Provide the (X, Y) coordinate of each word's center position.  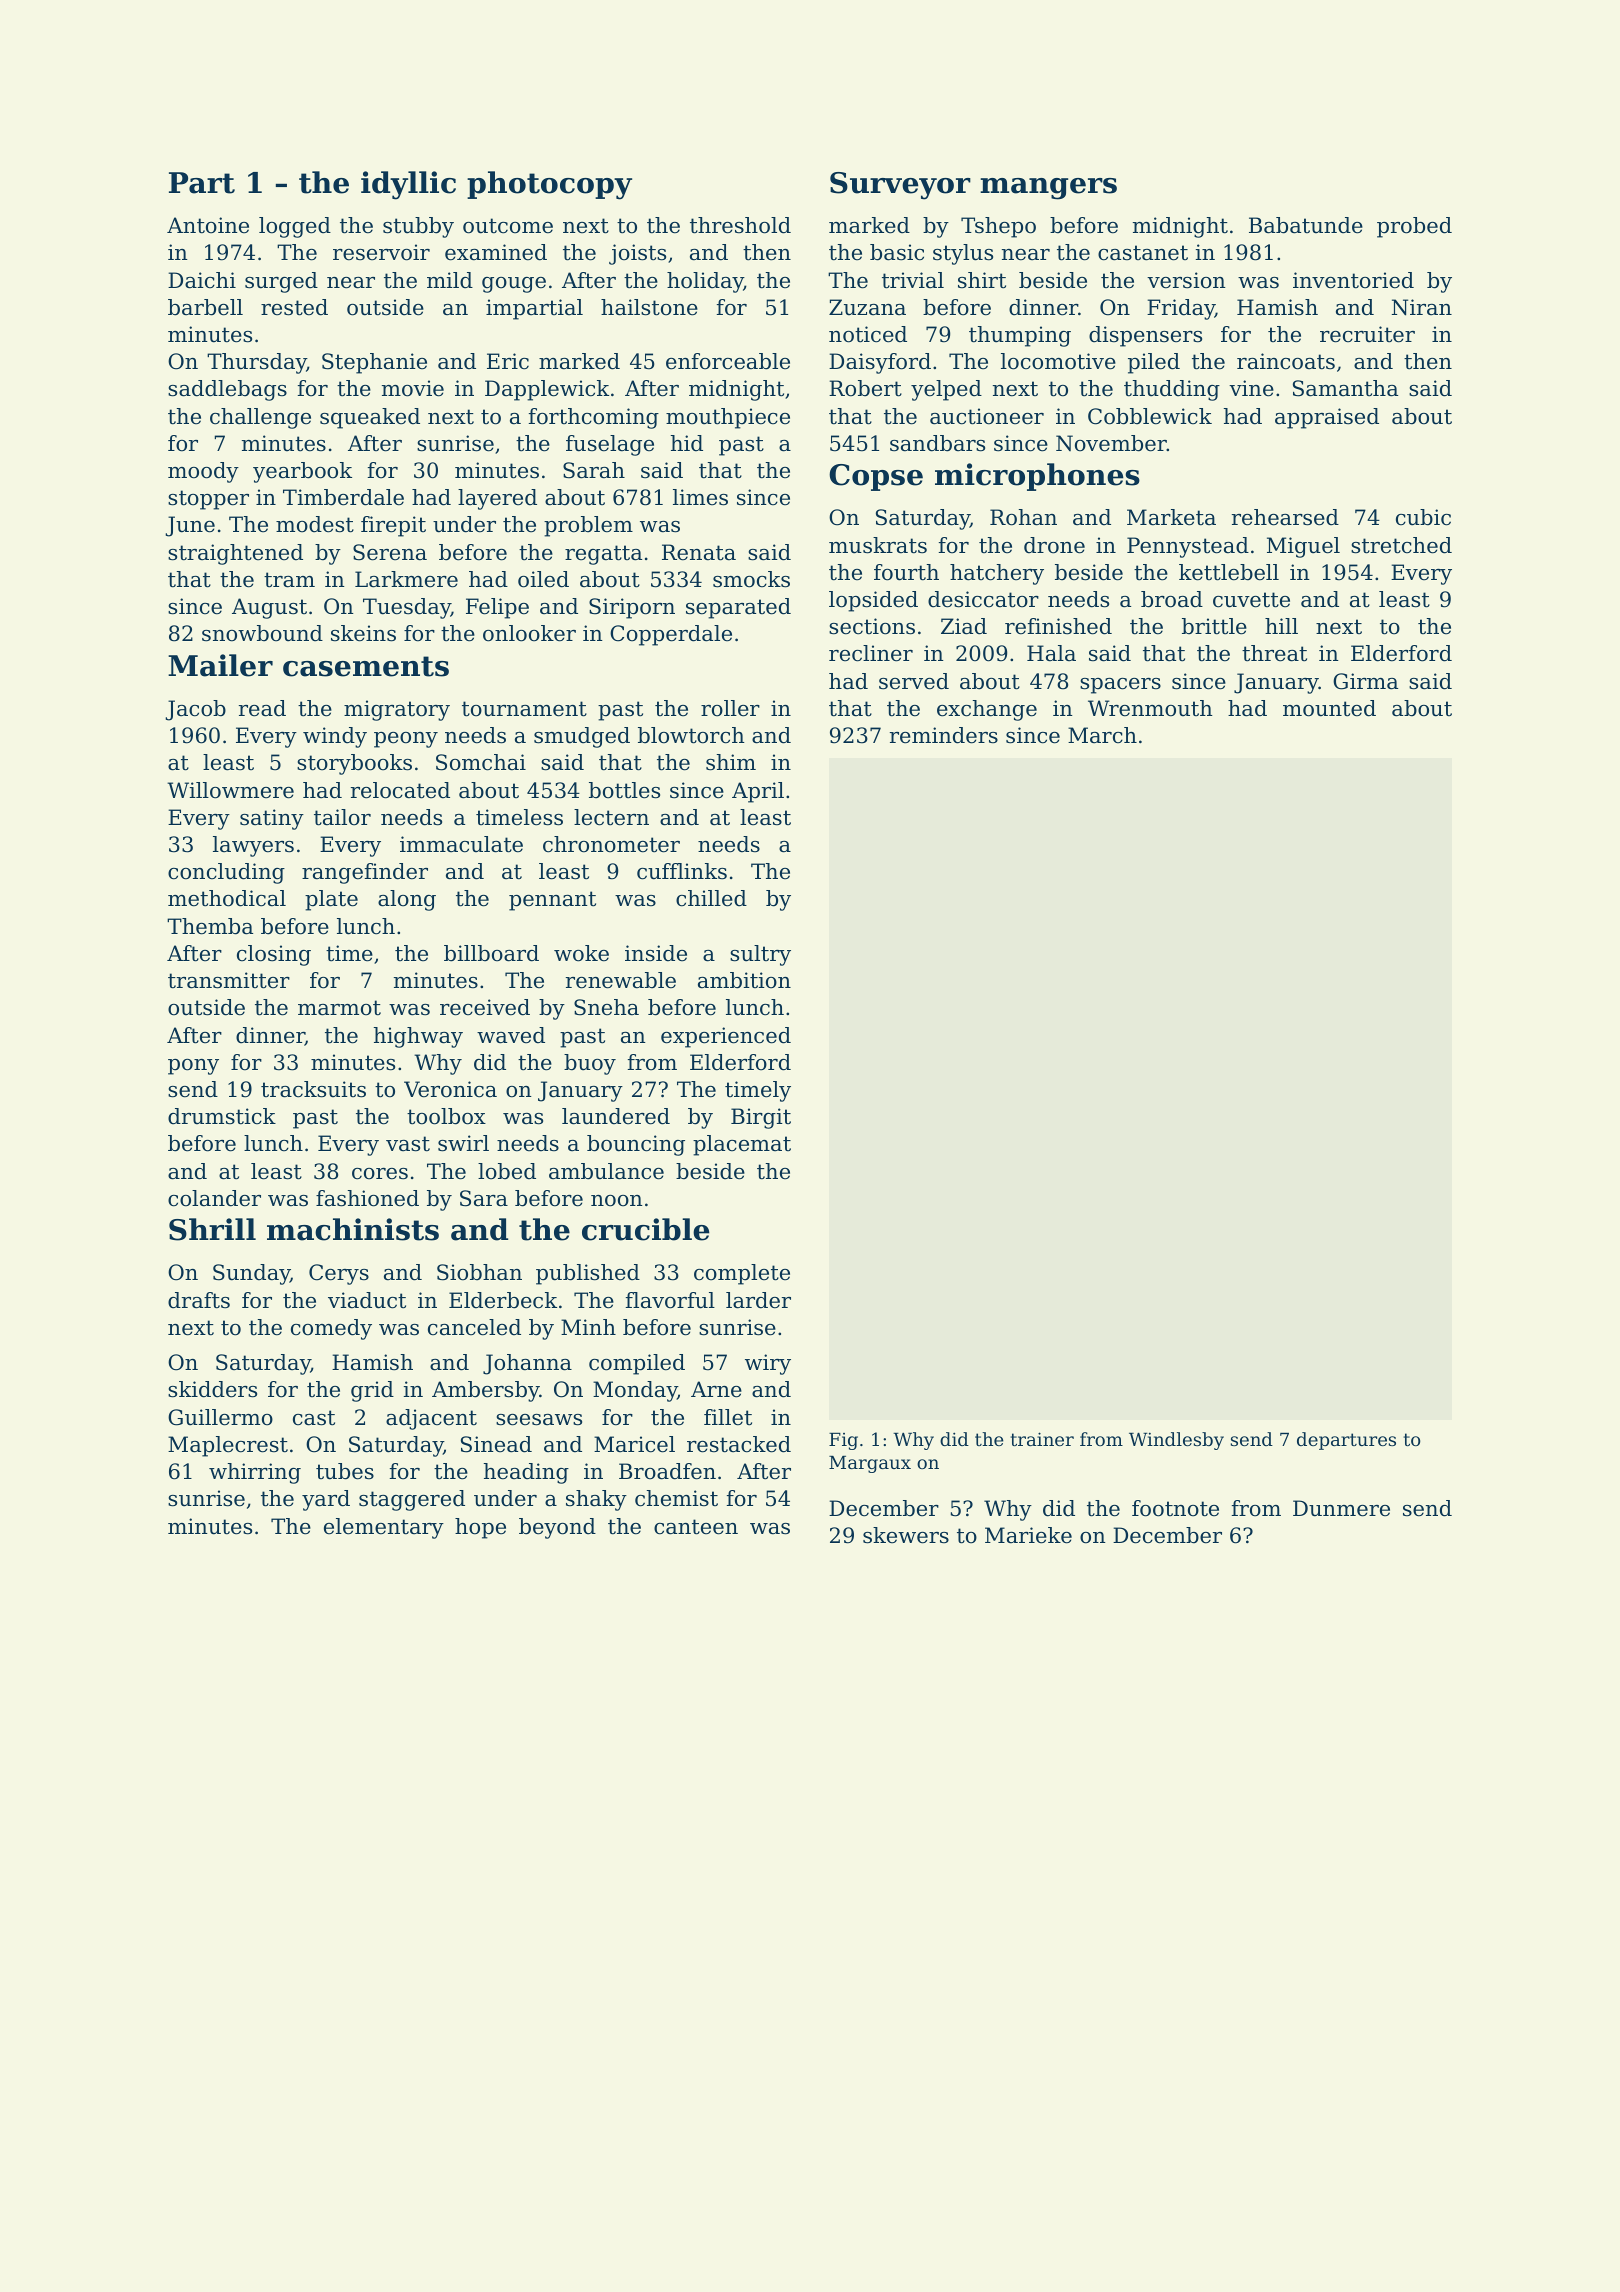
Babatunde (1306, 225)
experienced (726, 1037)
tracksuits (313, 1089)
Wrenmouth (1150, 708)
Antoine (208, 225)
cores (380, 1174)
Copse (876, 477)
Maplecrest (228, 1446)
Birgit (761, 1118)
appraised (1327, 418)
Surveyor (900, 186)
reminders (944, 735)
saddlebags (227, 390)
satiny (272, 819)
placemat (742, 1145)
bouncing (636, 1145)
